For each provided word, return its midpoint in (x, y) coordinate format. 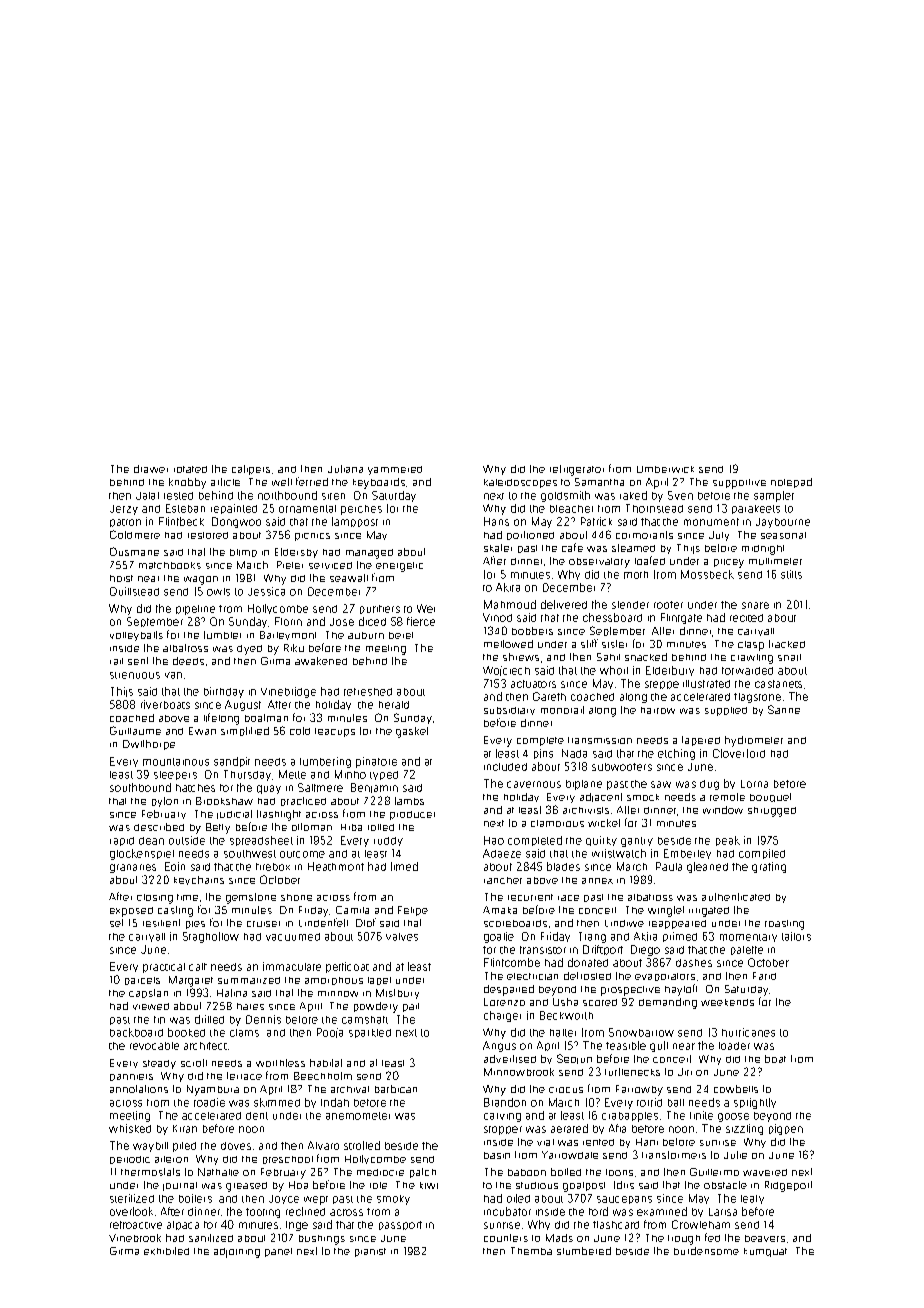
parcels (142, 981)
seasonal (783, 535)
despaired (509, 990)
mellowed (508, 644)
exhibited (166, 1251)
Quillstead (134, 591)
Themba (531, 1251)
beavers (765, 1238)
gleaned (707, 867)
